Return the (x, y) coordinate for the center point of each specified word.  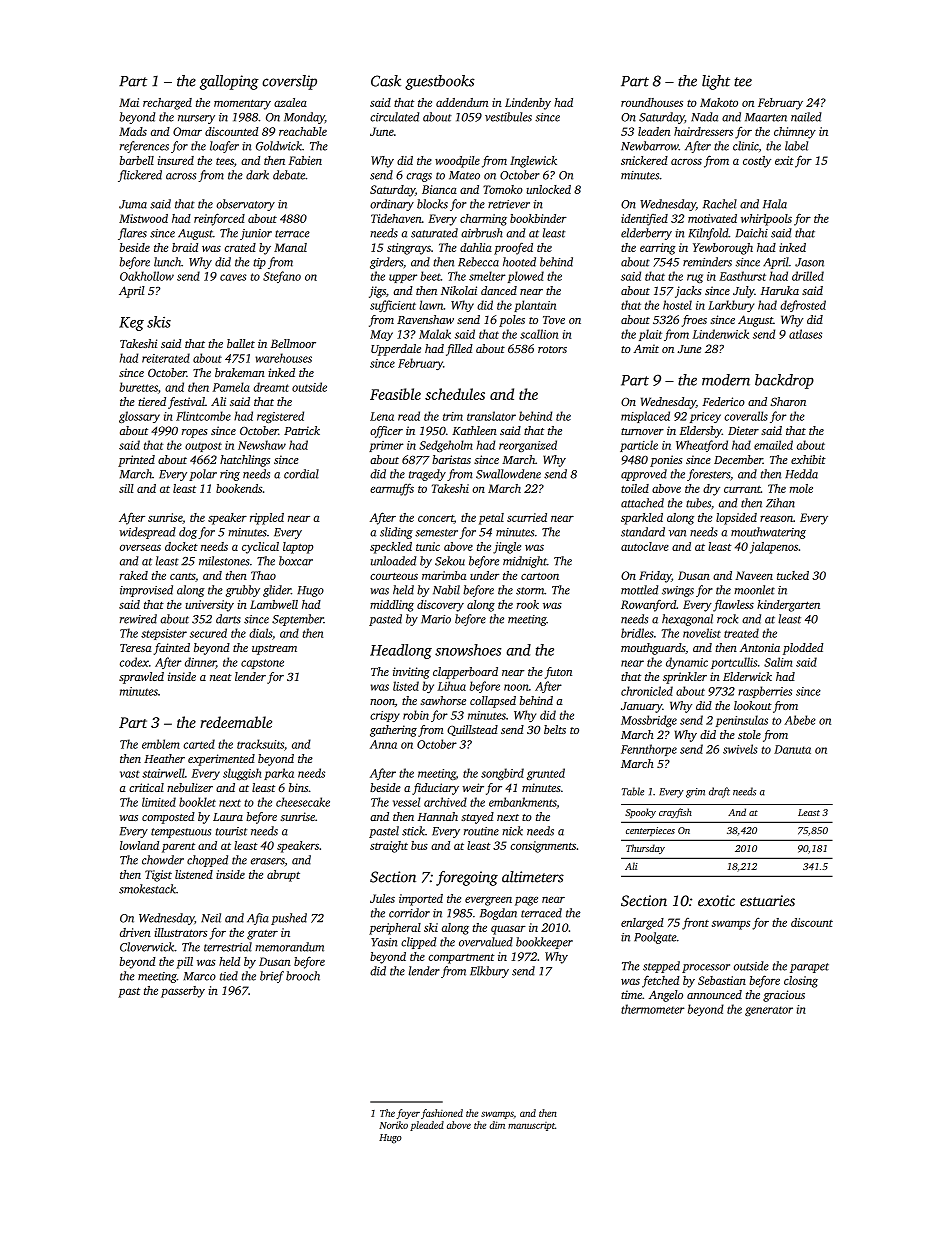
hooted (519, 262)
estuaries (767, 901)
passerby (183, 992)
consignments (543, 847)
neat (221, 677)
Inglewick (533, 162)
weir (473, 787)
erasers (268, 861)
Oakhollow (147, 276)
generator (769, 1011)
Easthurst (742, 276)
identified (644, 220)
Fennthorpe (649, 750)
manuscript (531, 1126)
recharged (167, 104)
